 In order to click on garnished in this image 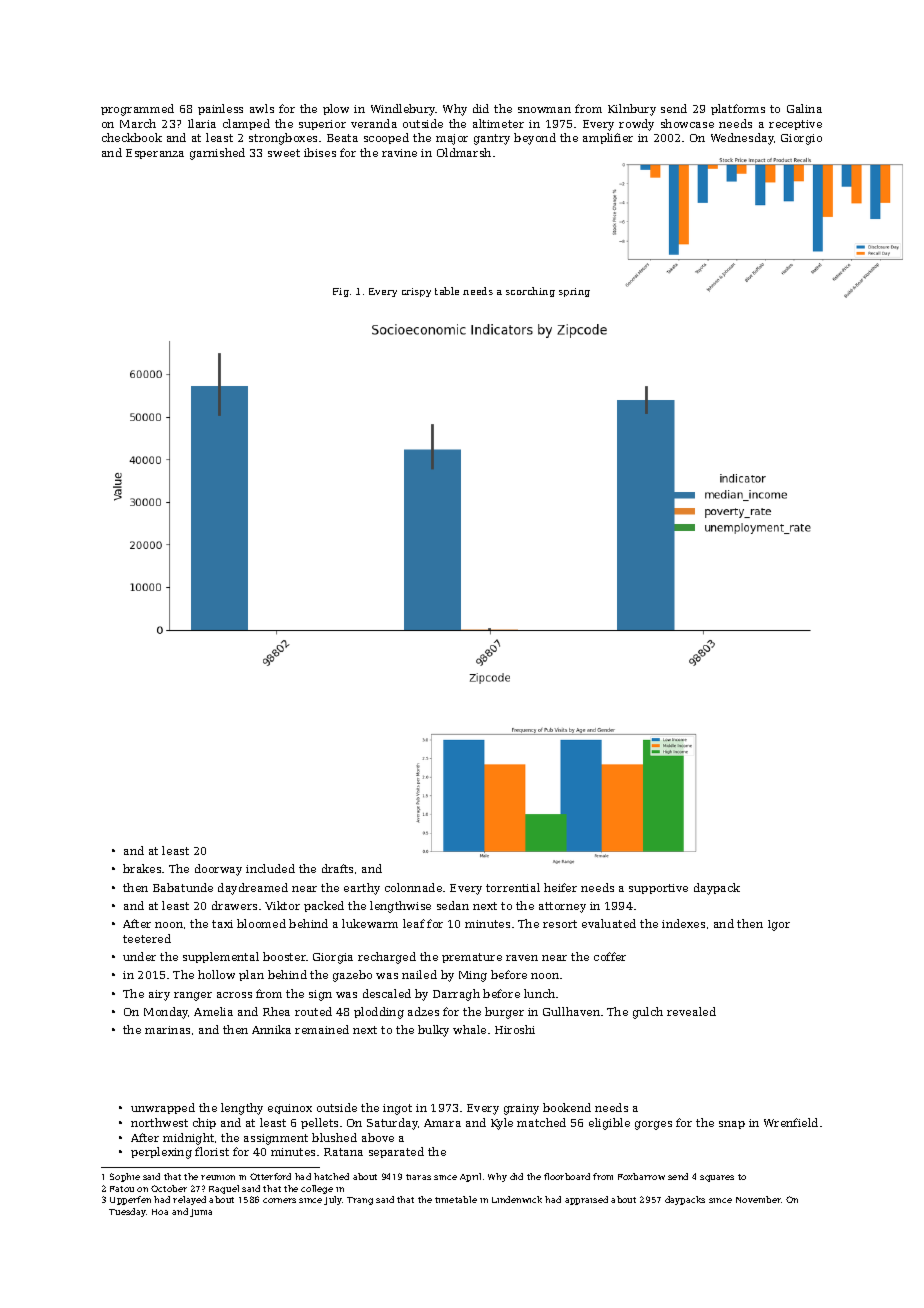, I will do `click(217, 154)`.
